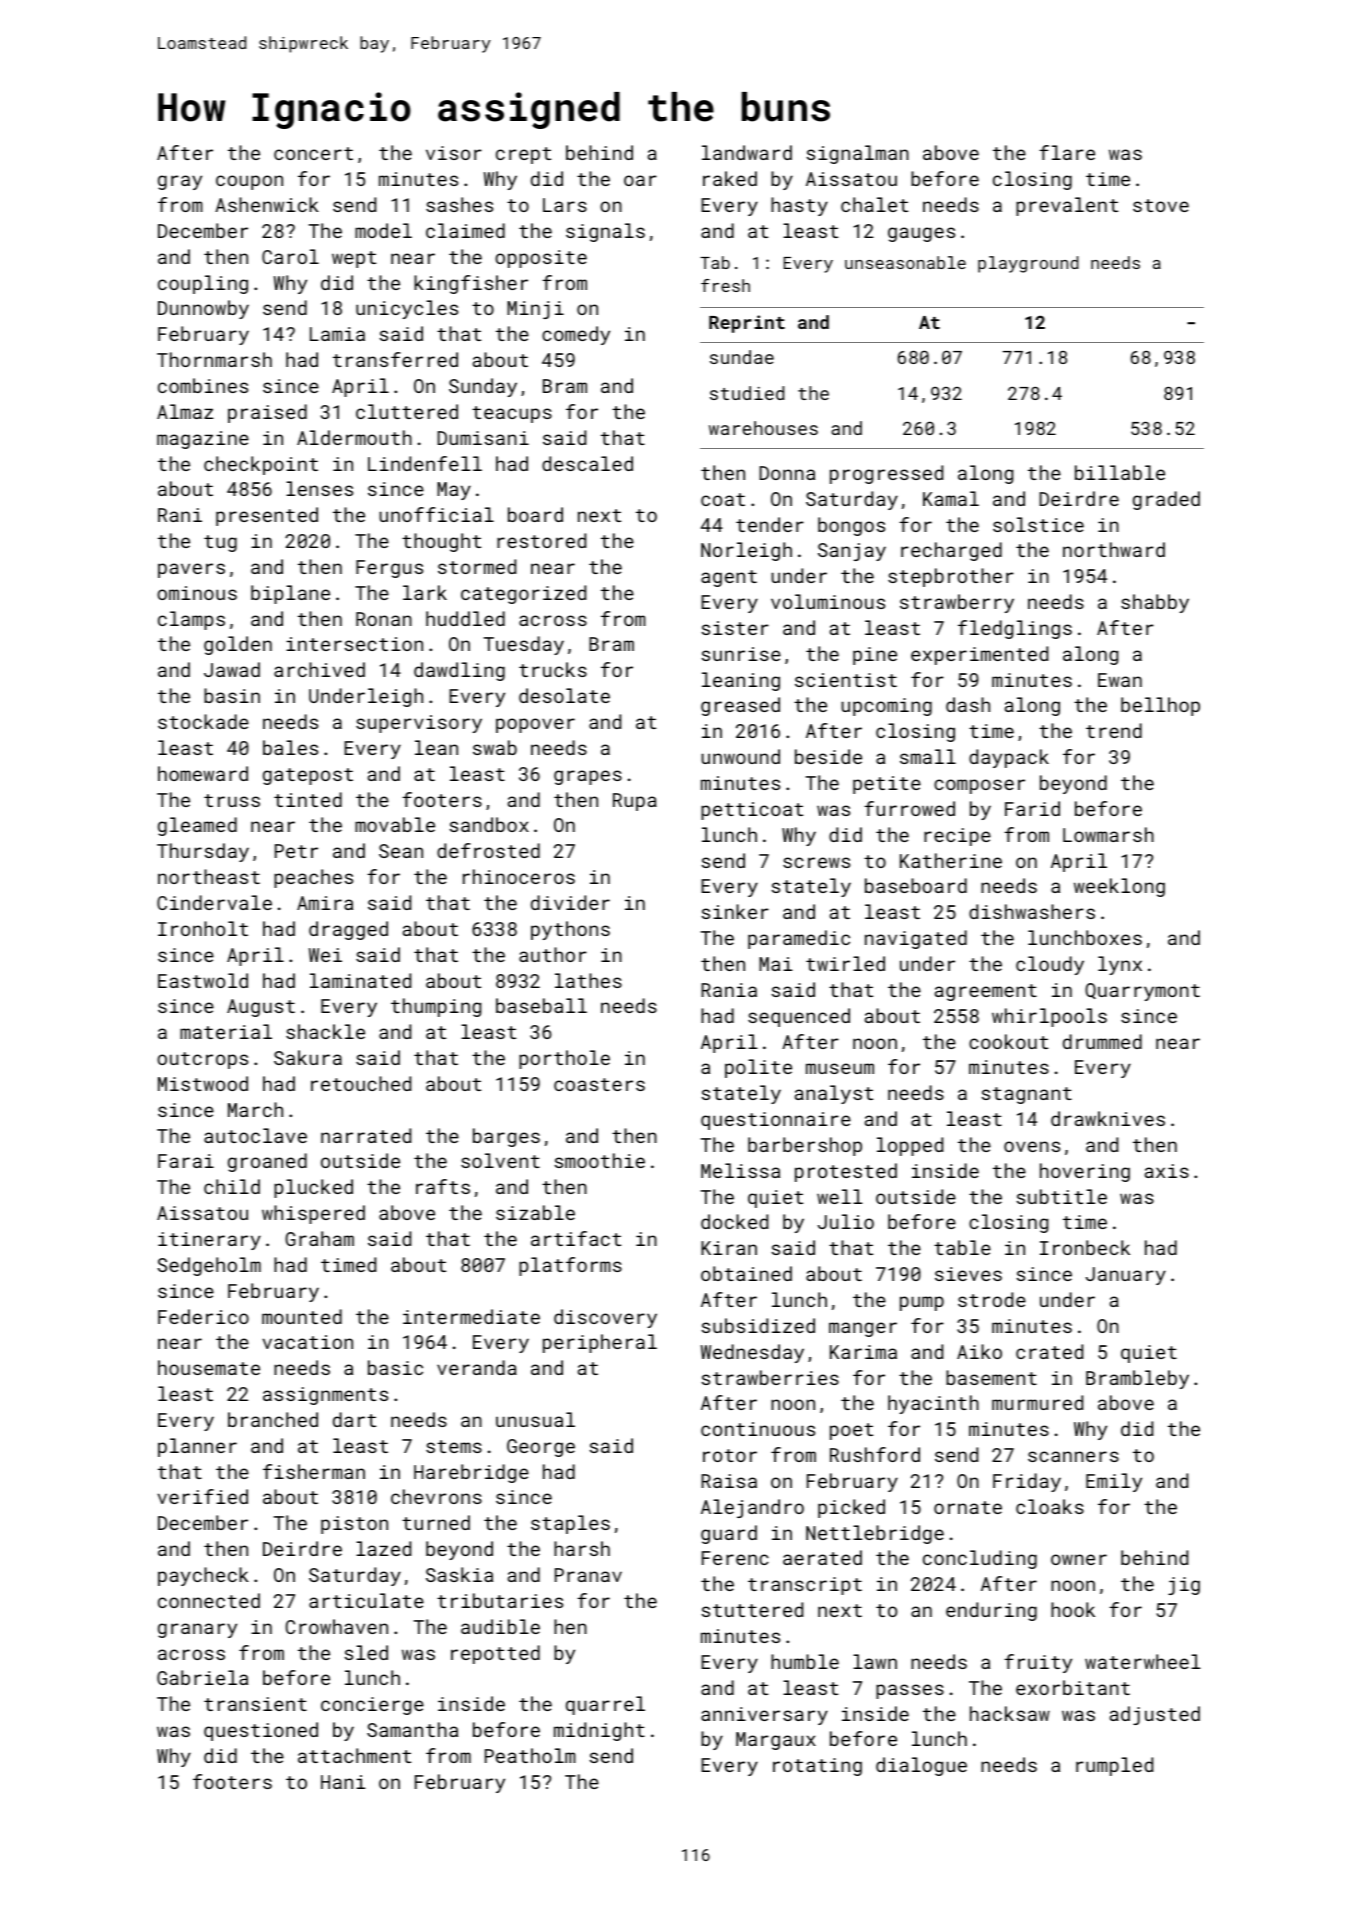 Image resolution: width=1361 pixels, height=1925 pixels. Describe the element at coordinates (412, 1729) in the page. I see `Samantha` at that location.
